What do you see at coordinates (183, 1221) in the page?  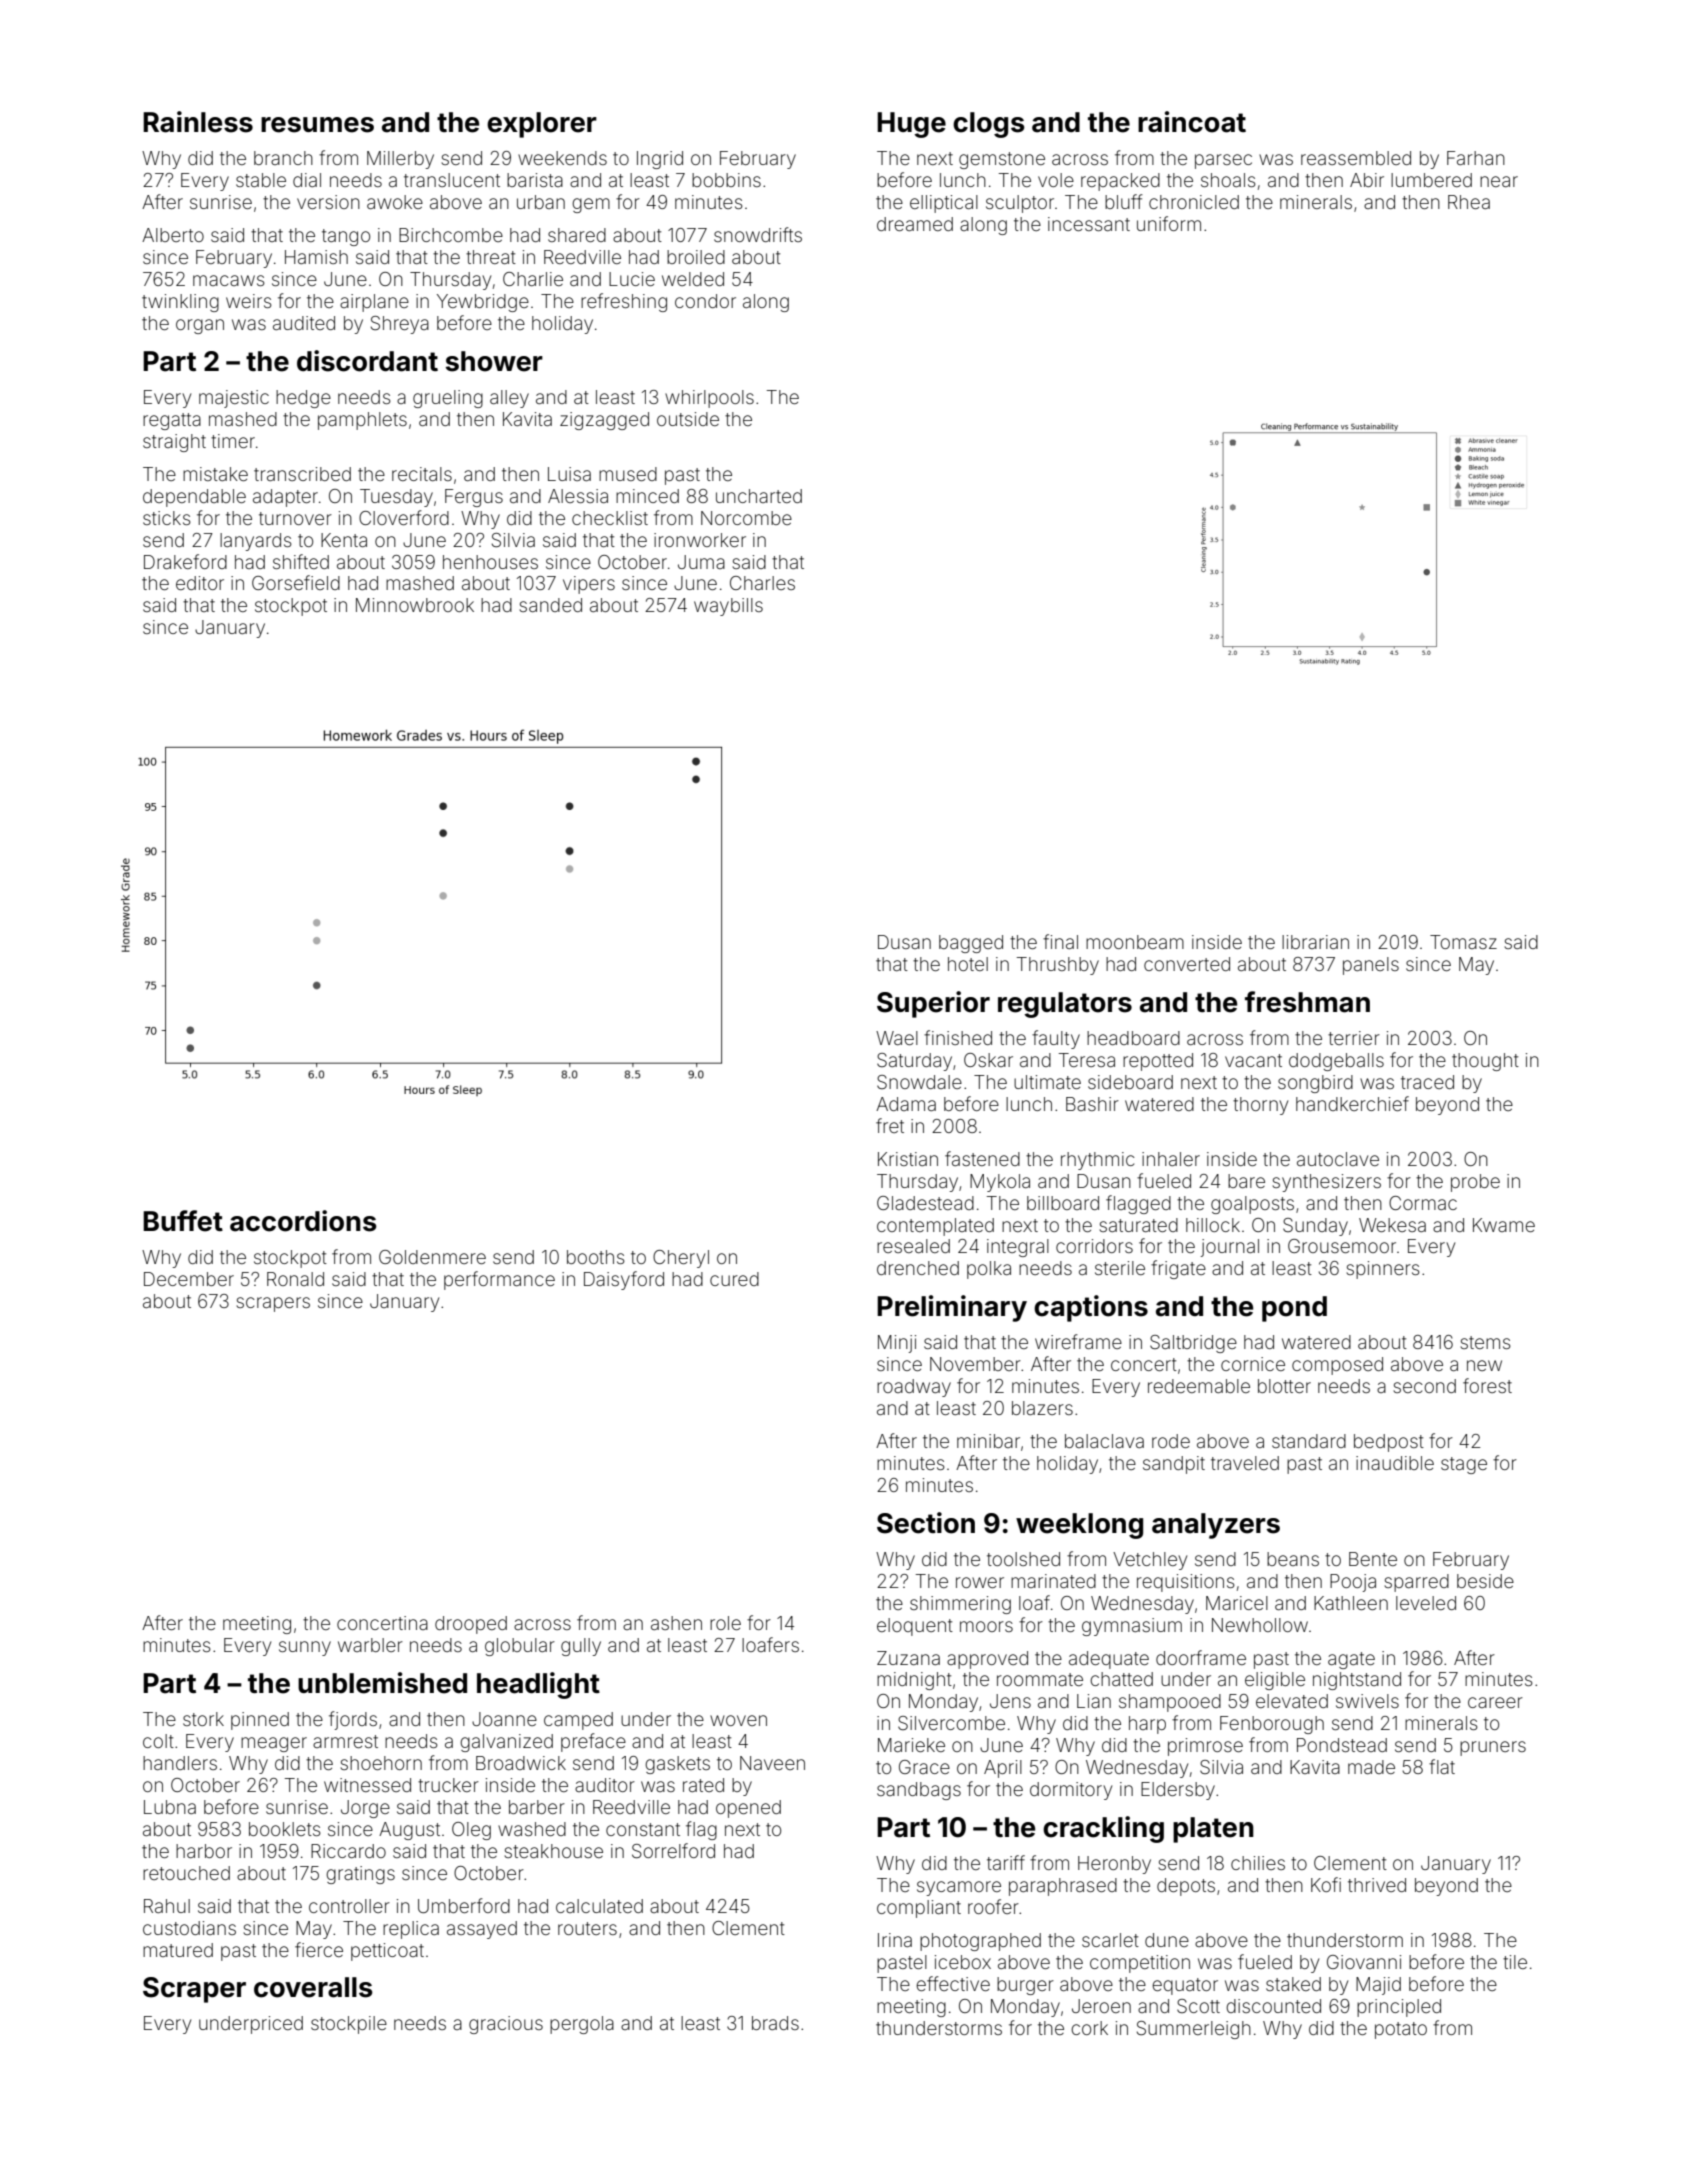 I see `Buffet` at bounding box center [183, 1221].
